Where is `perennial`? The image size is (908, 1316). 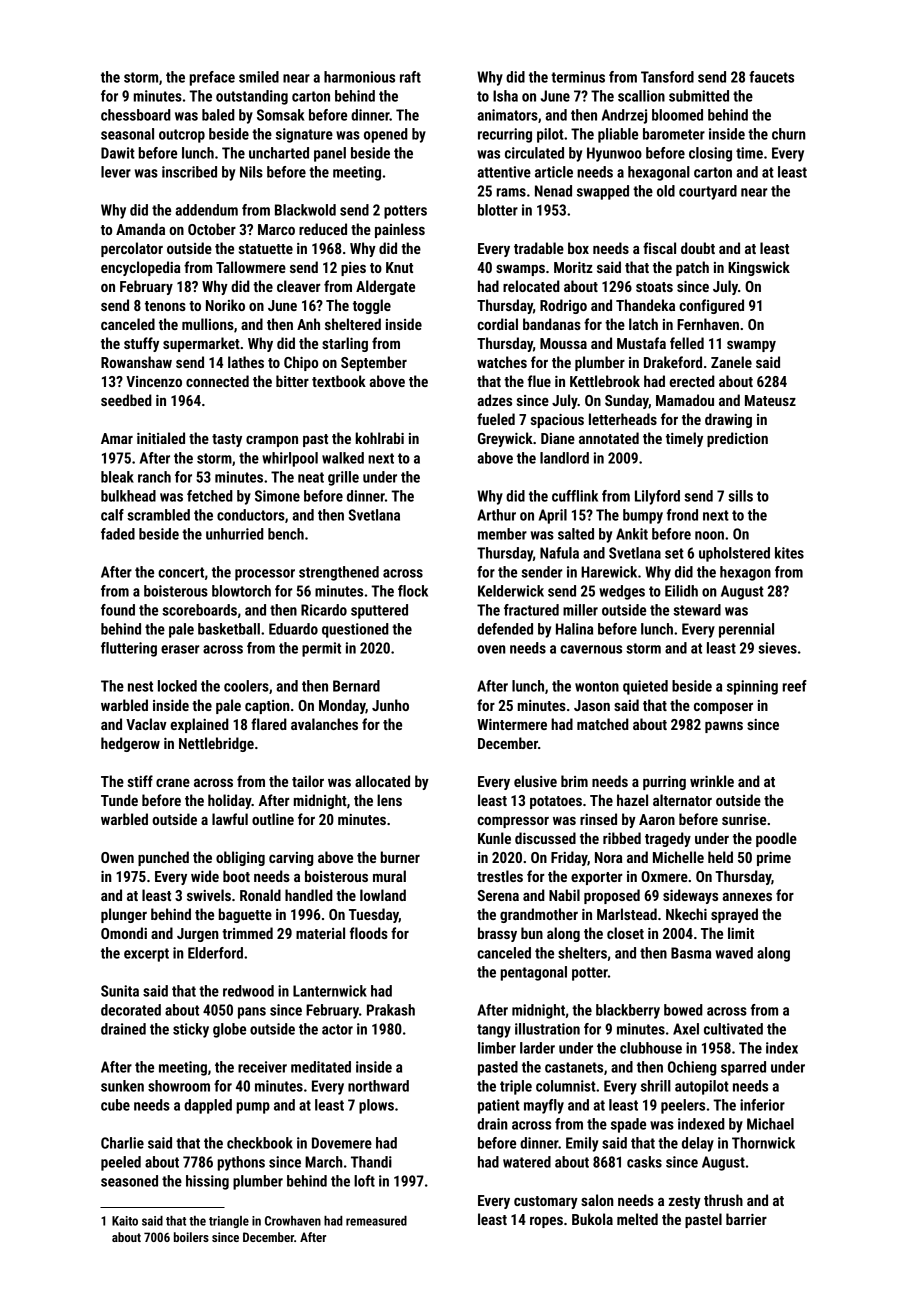
perennial is located at coordinates (746, 630).
